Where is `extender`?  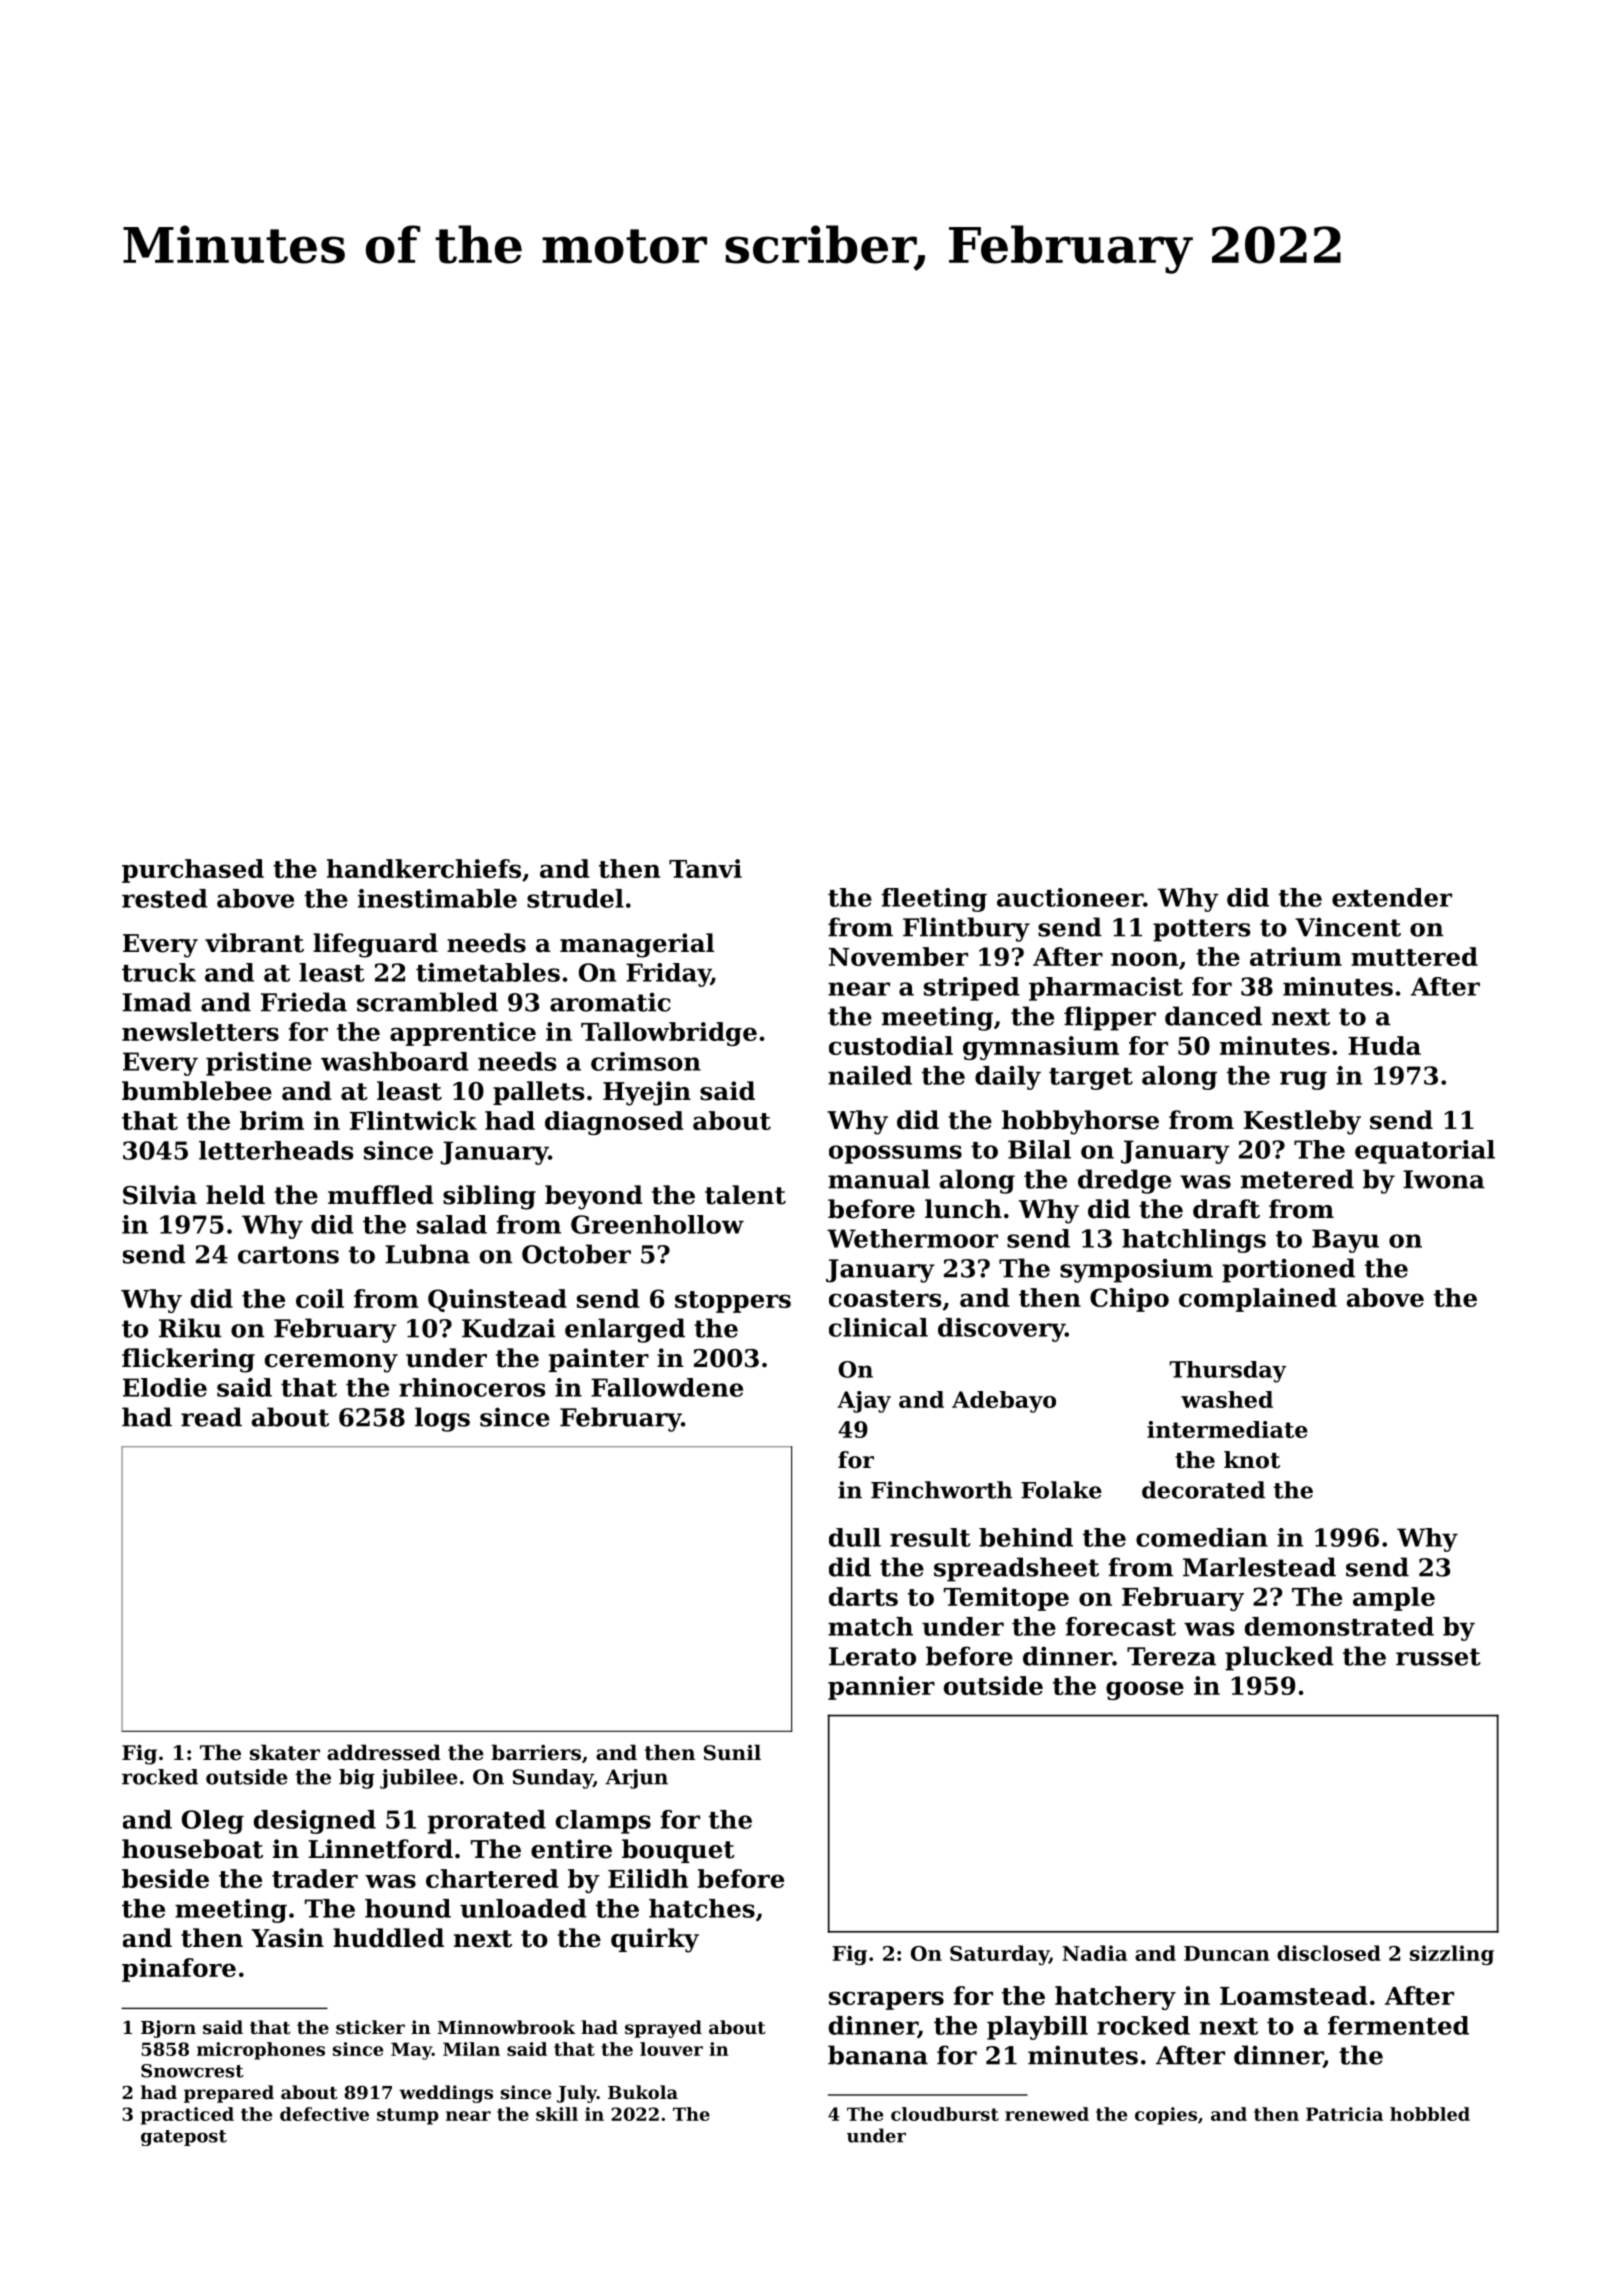
extender is located at coordinates (1392, 897).
